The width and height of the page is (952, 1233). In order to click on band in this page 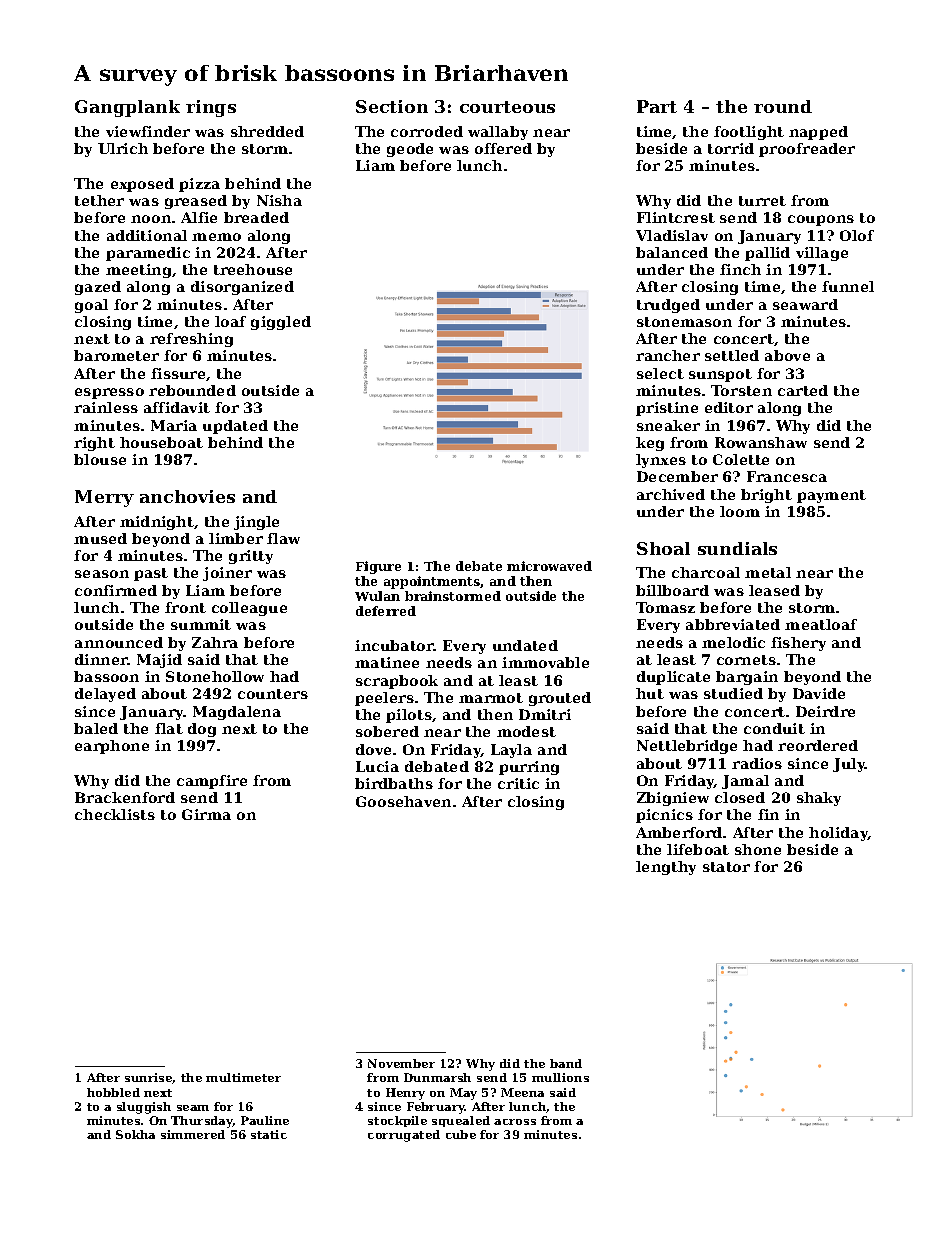, I will do `click(566, 1063)`.
